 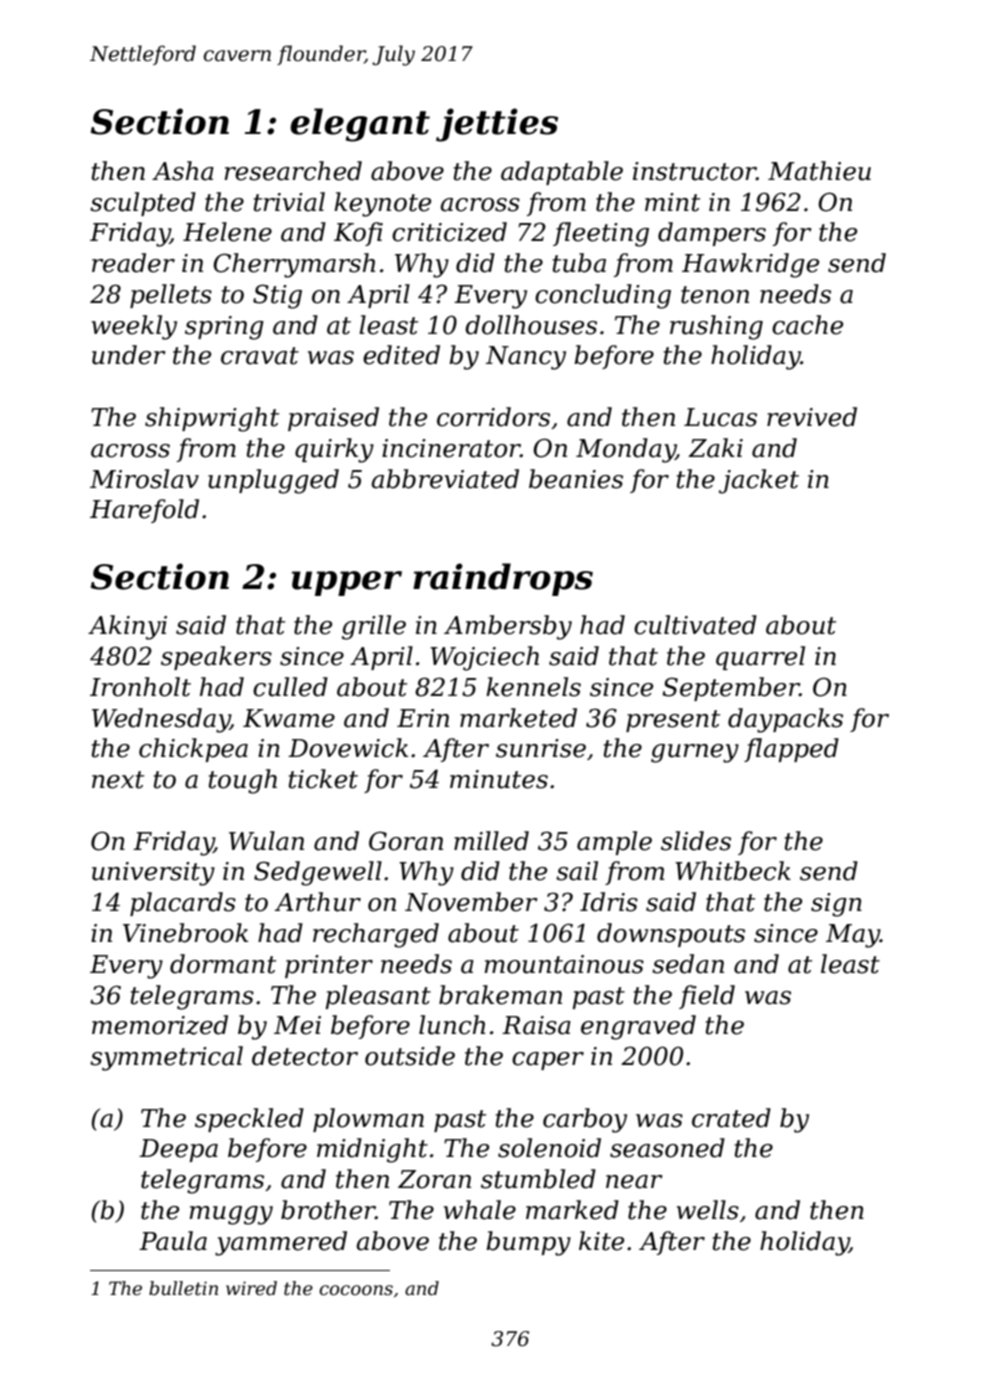 I want to click on crated, so click(x=731, y=1118).
